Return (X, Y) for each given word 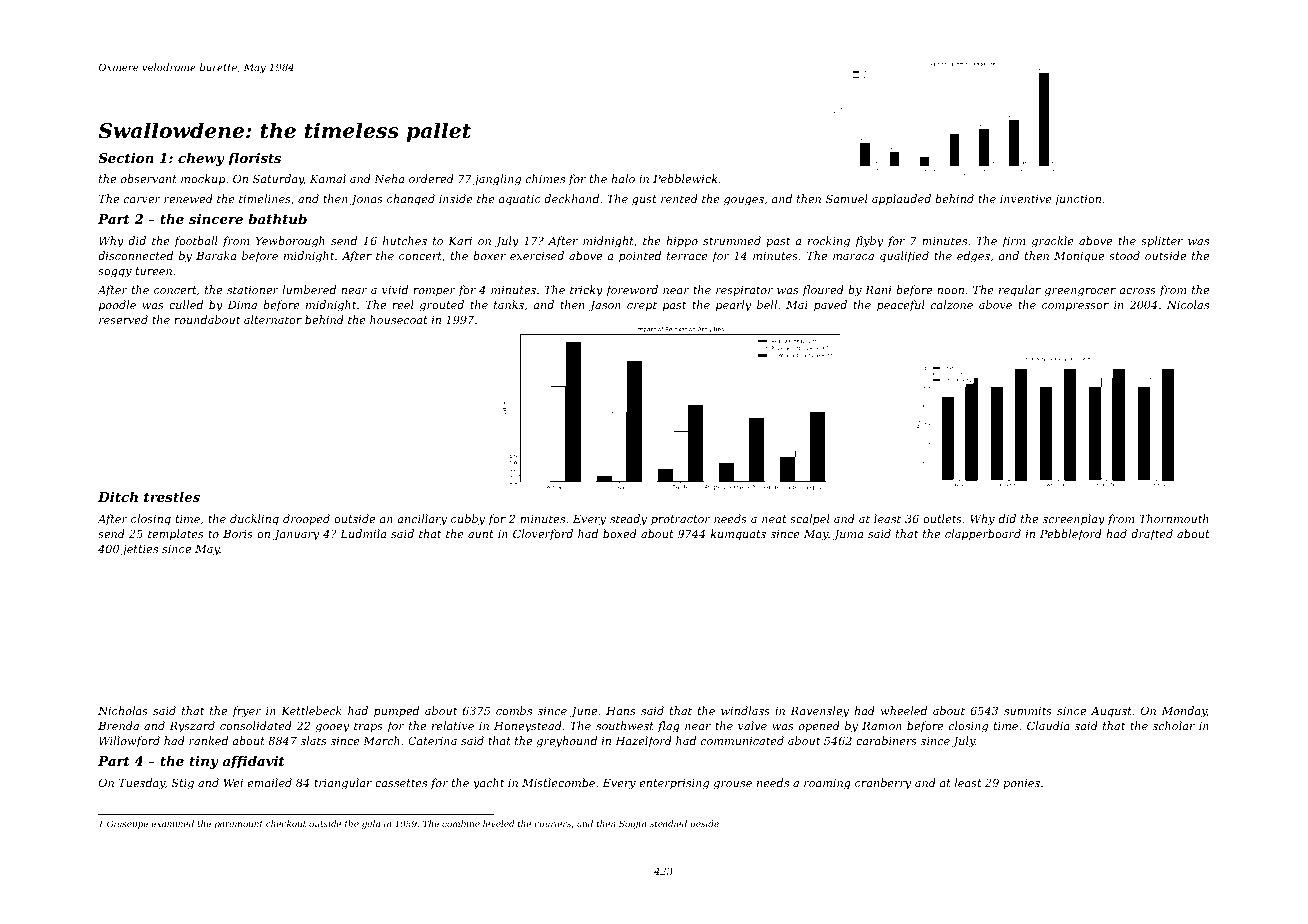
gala (371, 824)
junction (1077, 200)
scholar (1174, 725)
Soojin (632, 824)
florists (254, 159)
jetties (139, 550)
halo (623, 178)
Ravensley (820, 712)
